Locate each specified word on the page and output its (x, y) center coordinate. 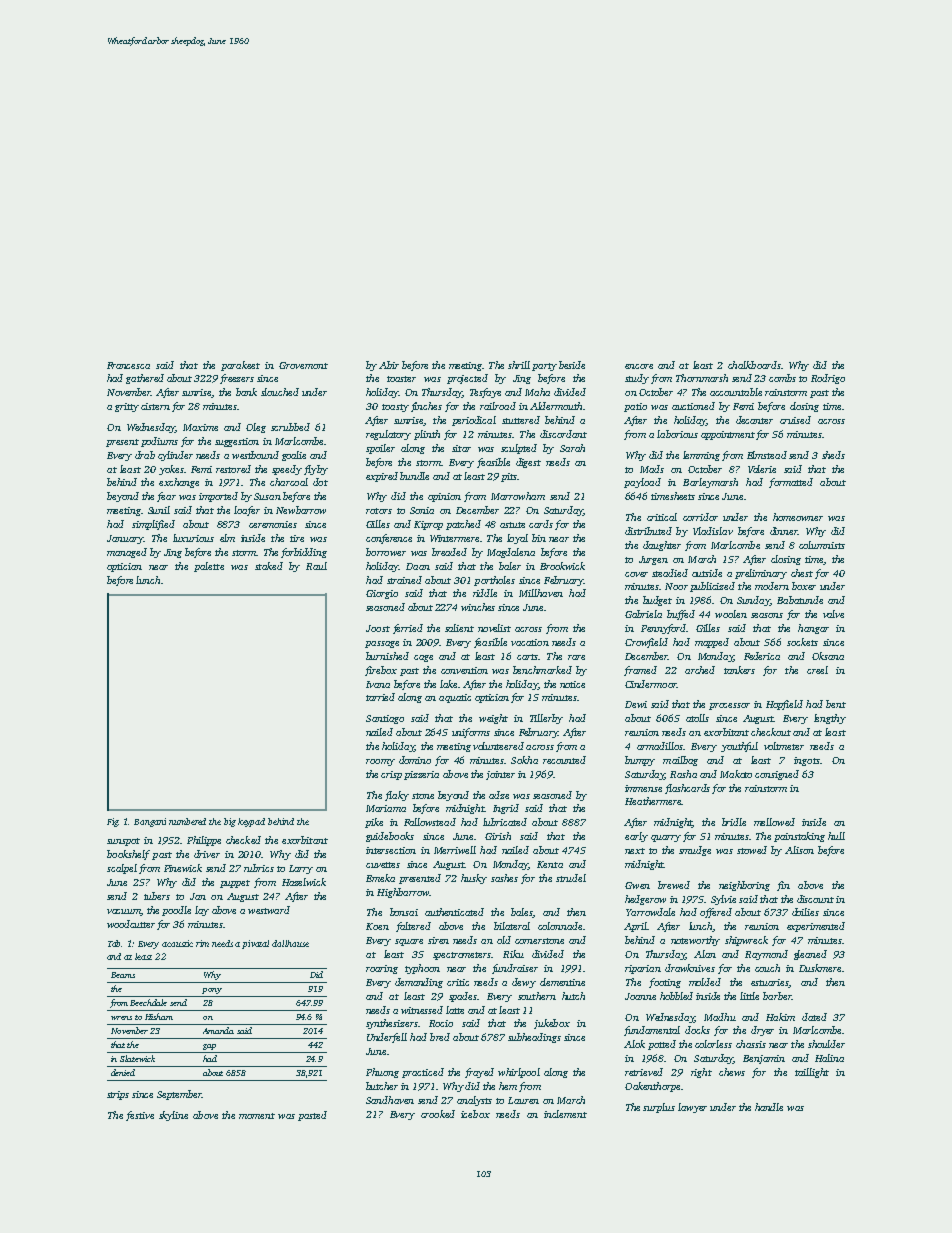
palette (209, 567)
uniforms (471, 733)
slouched (280, 392)
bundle (414, 476)
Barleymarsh (710, 483)
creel (817, 670)
